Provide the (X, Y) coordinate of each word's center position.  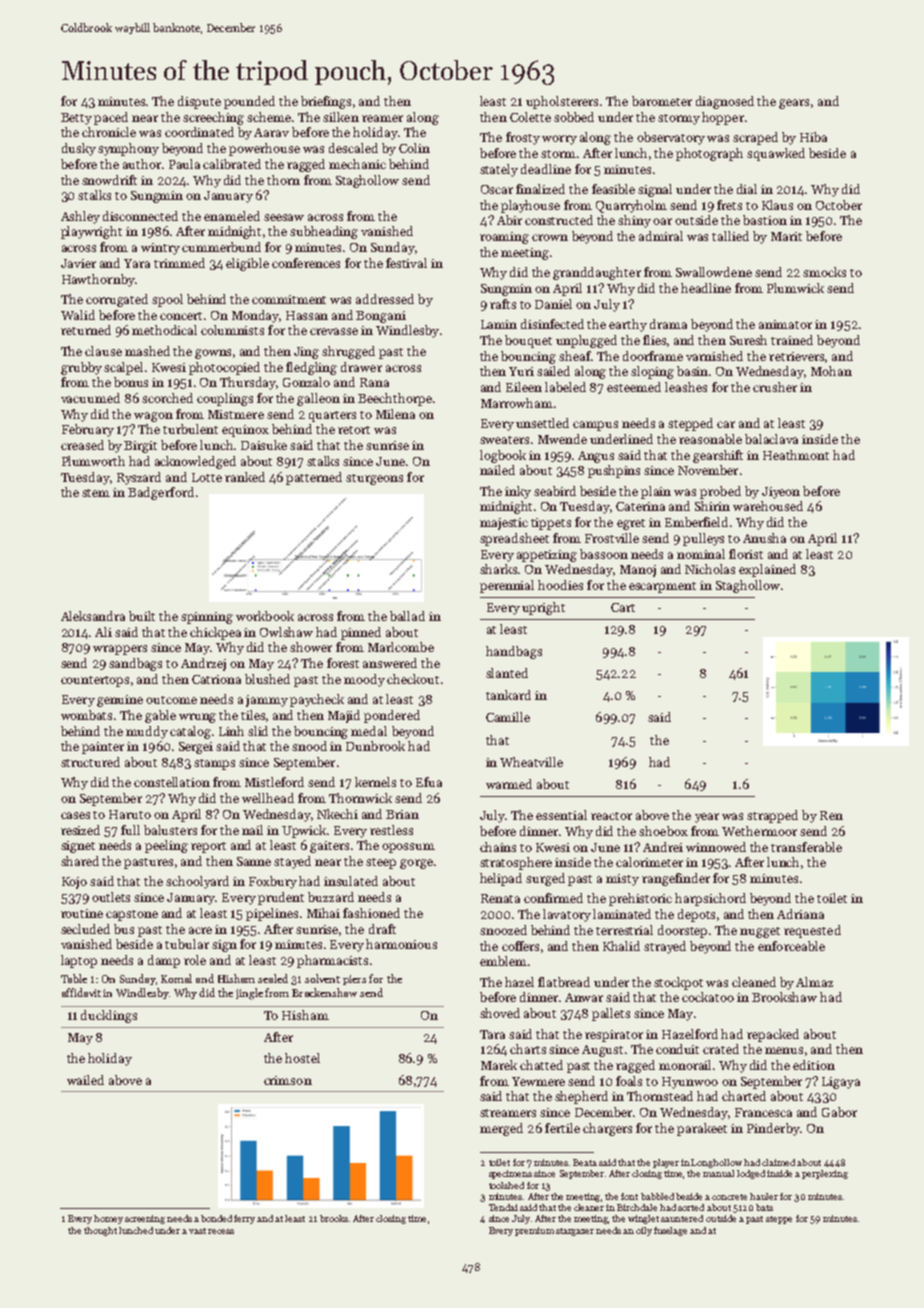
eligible (247, 264)
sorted (691, 1207)
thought (100, 1231)
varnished (714, 356)
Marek (499, 1065)
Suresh (748, 340)
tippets (551, 524)
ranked (245, 477)
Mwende (562, 439)
